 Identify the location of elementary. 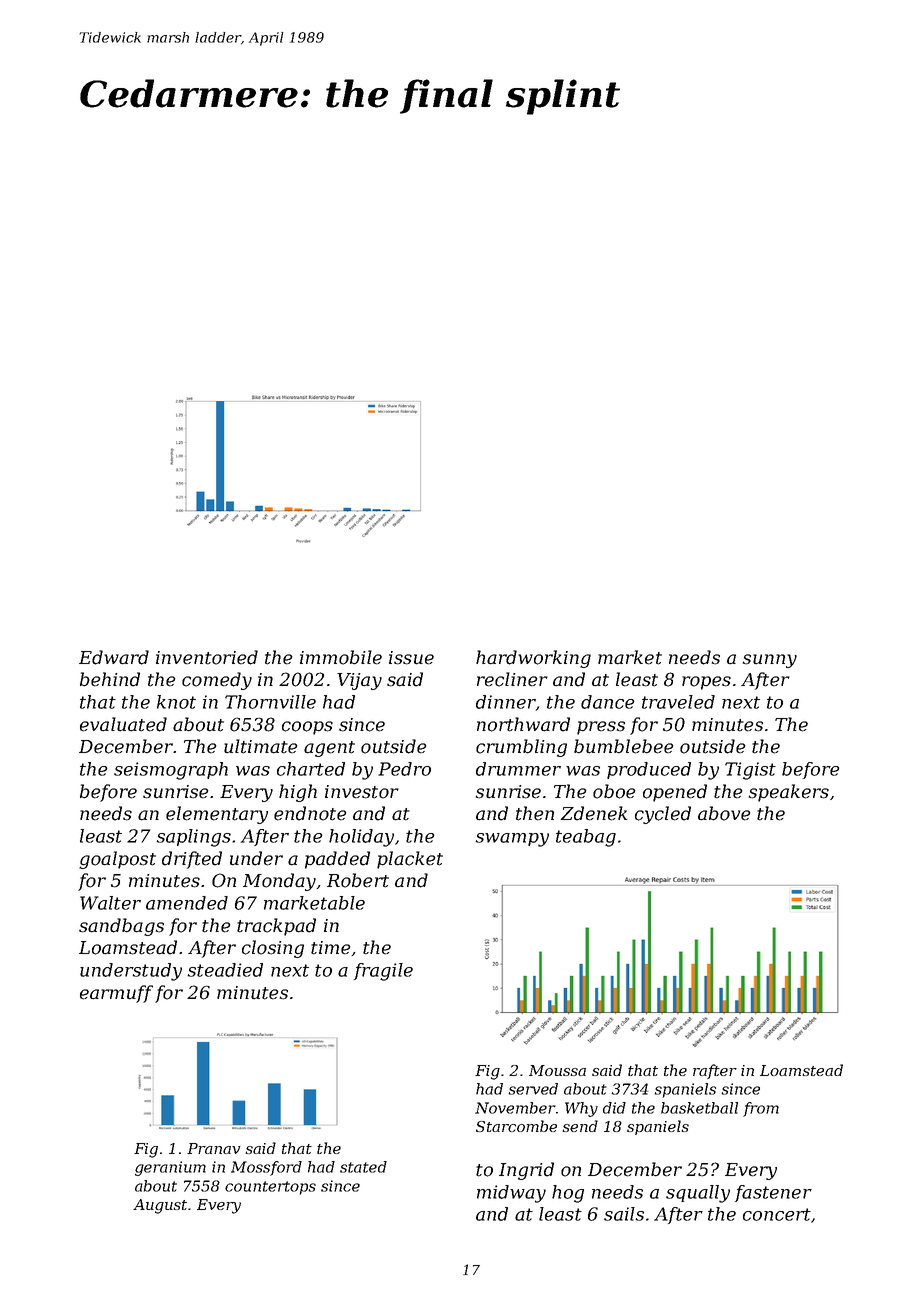
(217, 815).
